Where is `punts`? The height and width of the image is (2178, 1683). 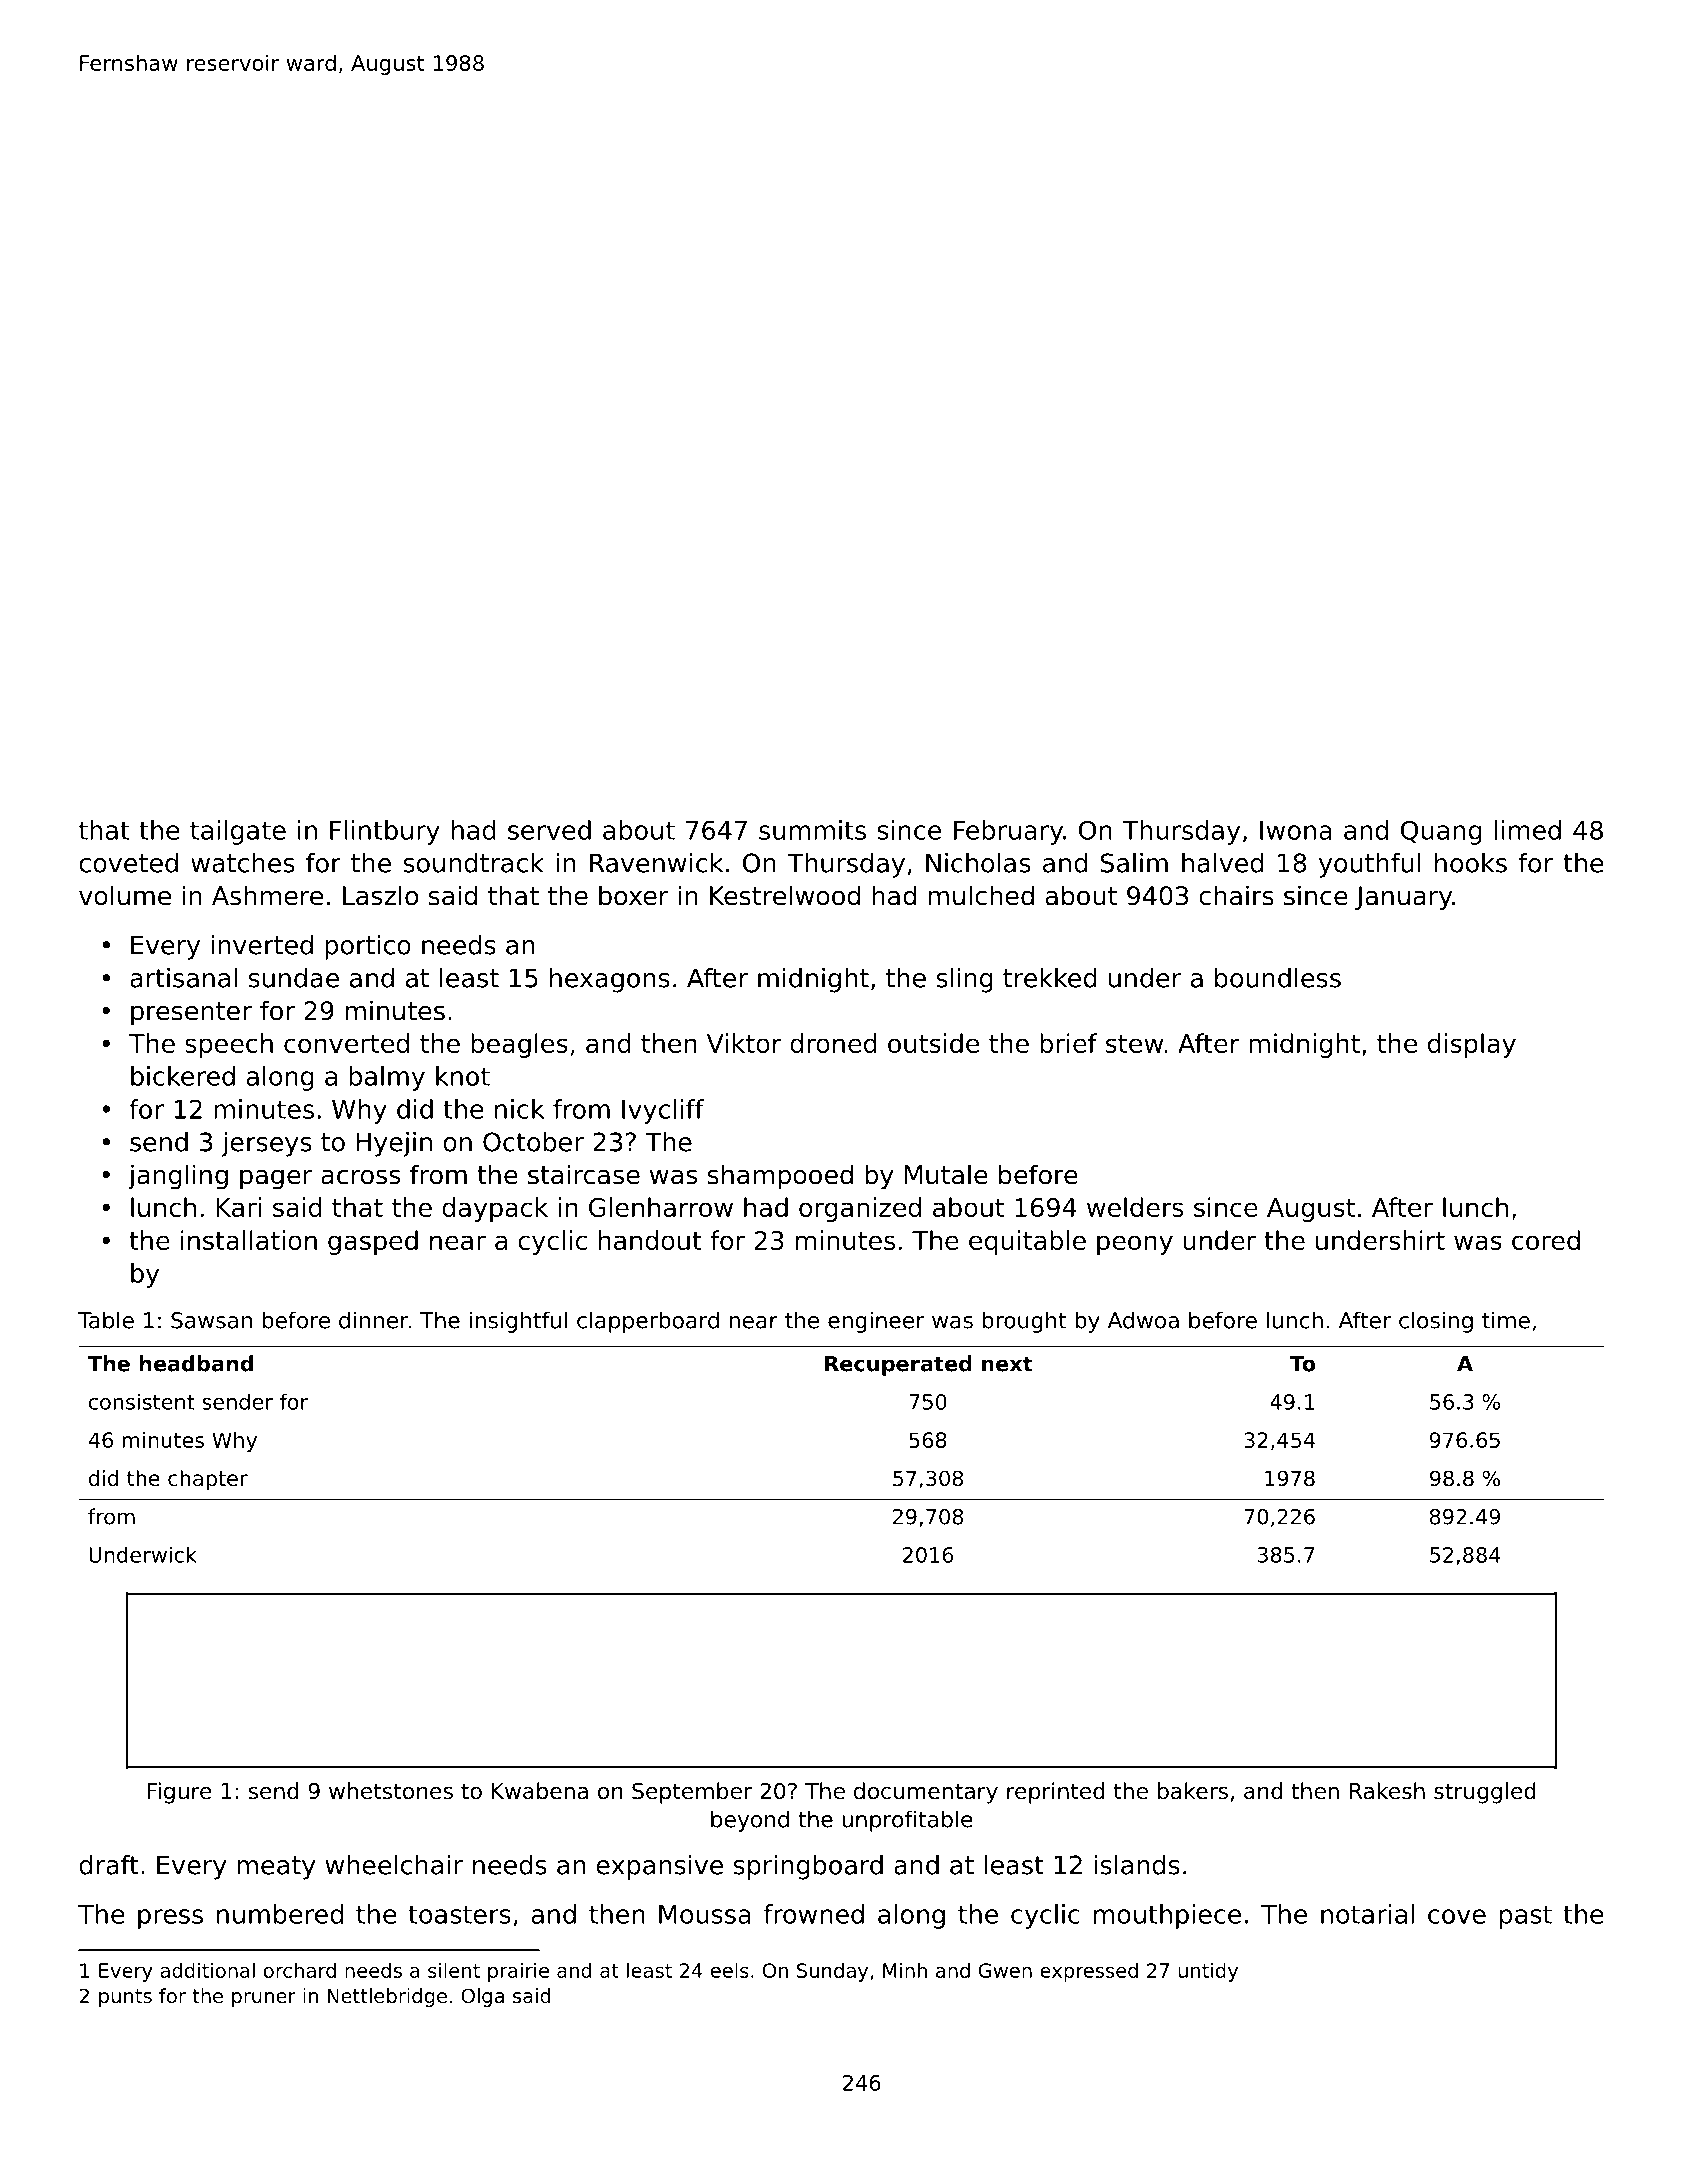
punts is located at coordinates (125, 1998).
